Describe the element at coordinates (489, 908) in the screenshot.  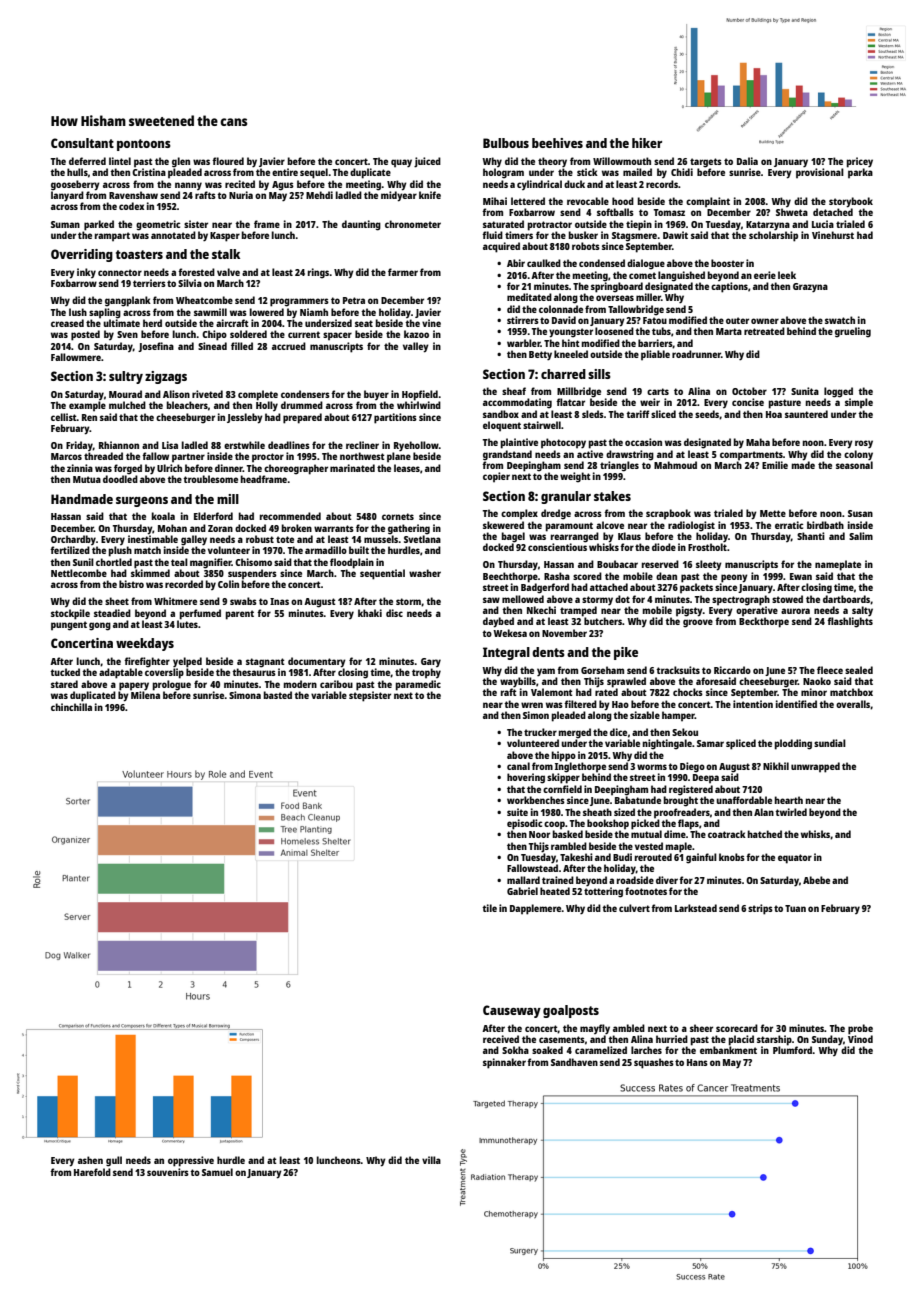
I see `tile` at that location.
